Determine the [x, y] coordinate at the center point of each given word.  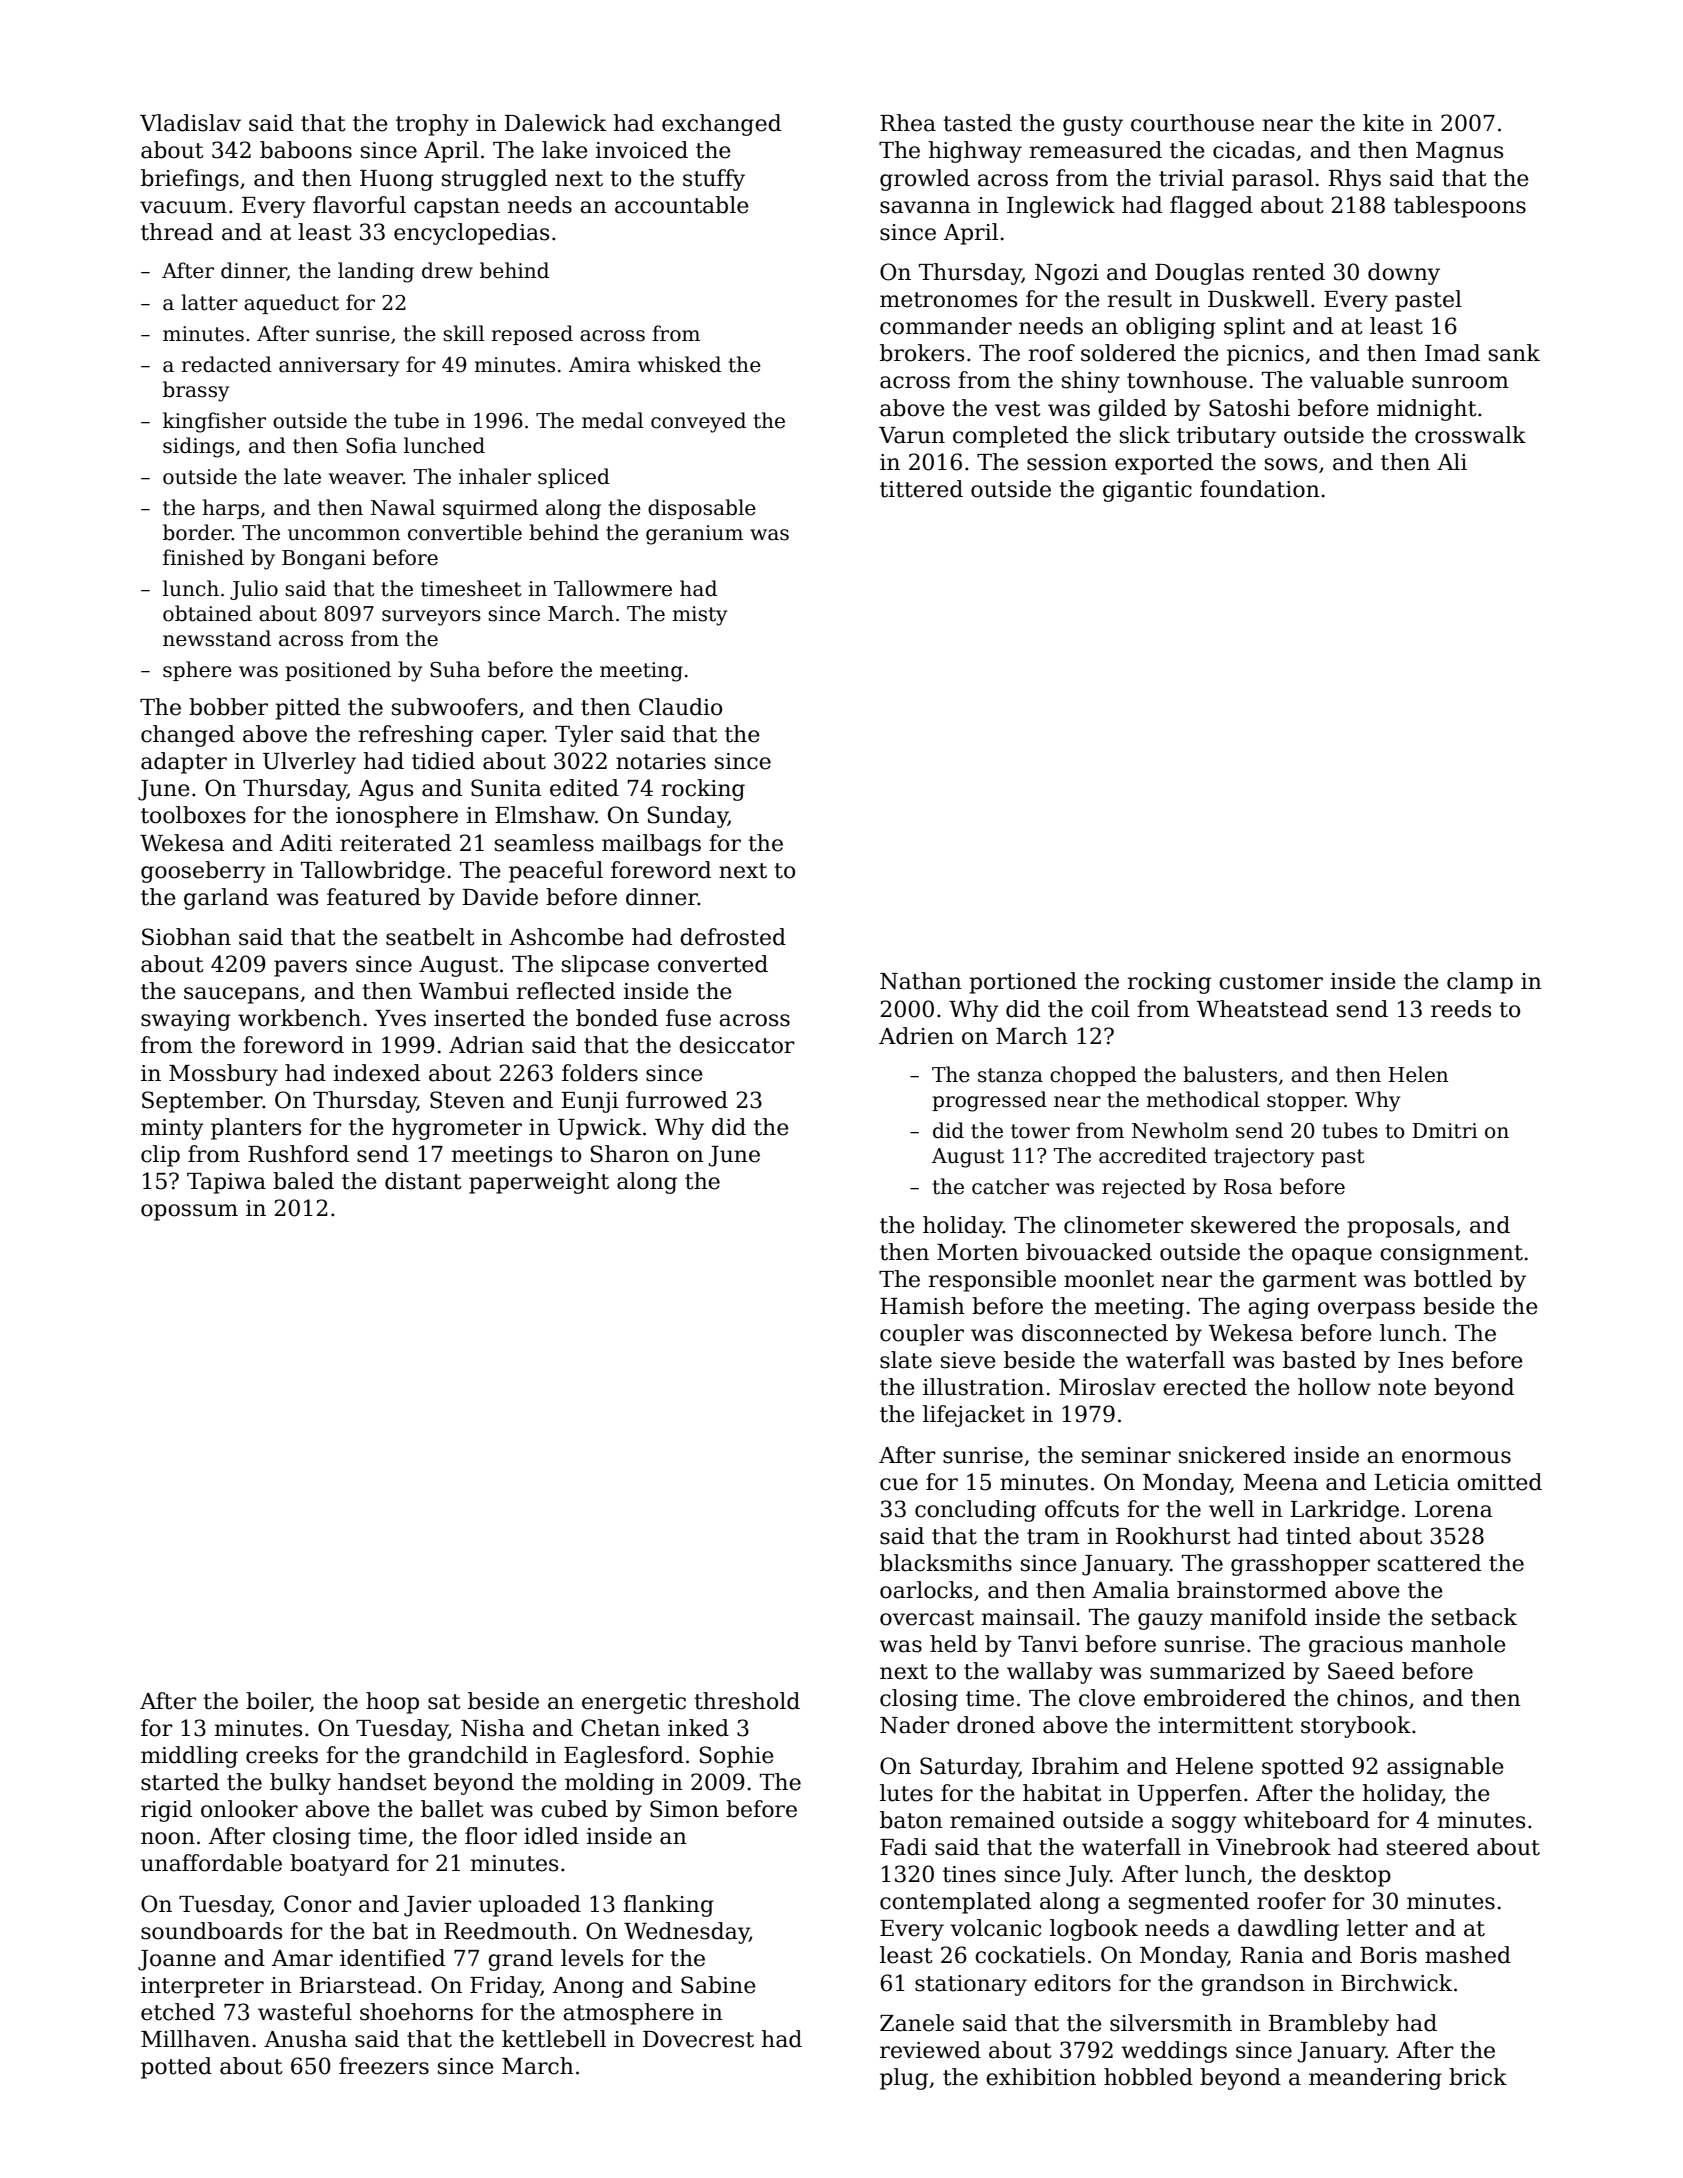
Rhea [908, 123]
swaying [186, 1020]
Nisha [493, 1728]
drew [447, 270]
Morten [978, 1252]
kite [1383, 123]
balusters [1230, 1074]
